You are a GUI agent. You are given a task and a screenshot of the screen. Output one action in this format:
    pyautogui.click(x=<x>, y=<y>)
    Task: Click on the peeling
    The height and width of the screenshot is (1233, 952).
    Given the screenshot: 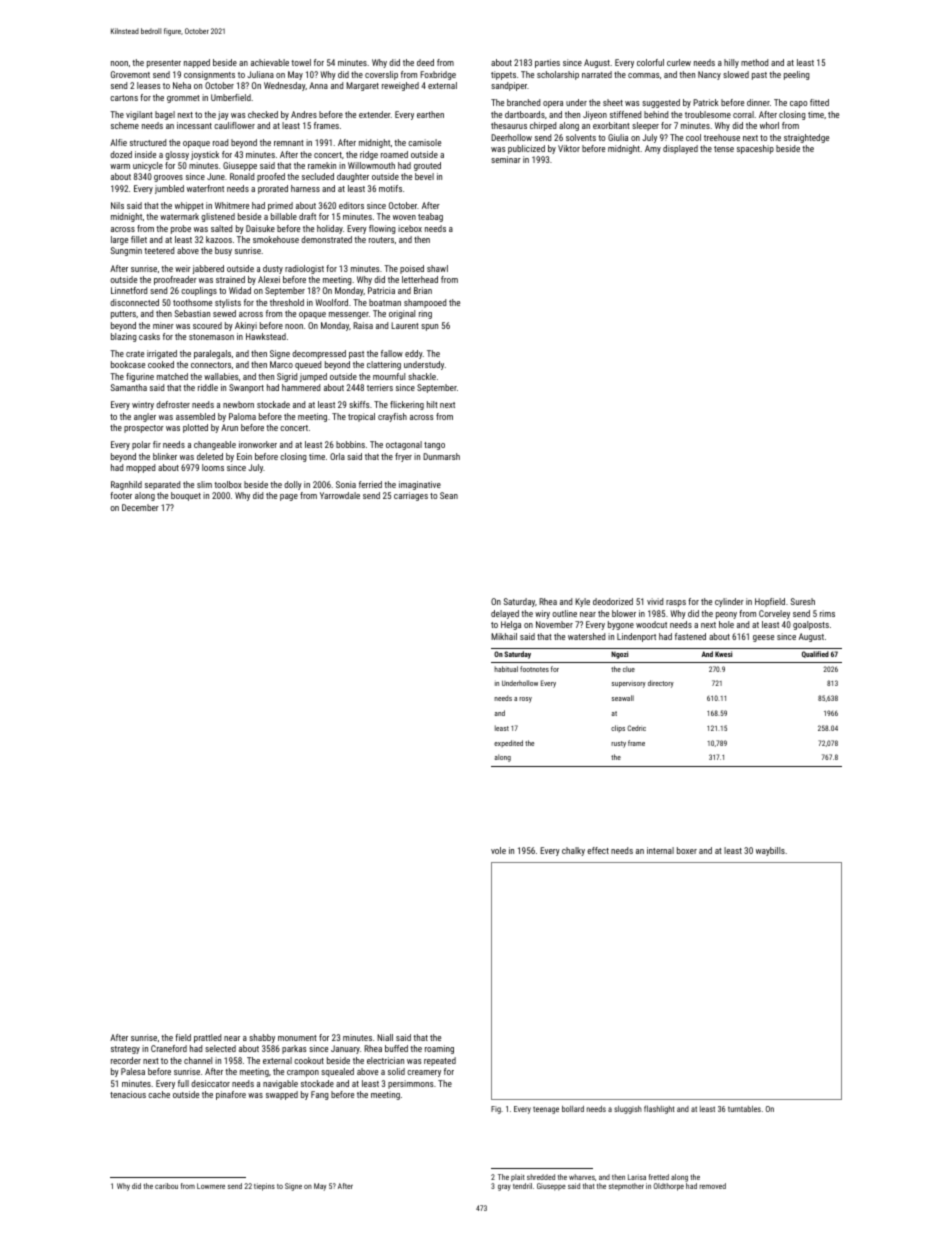 What is the action you would take?
    pyautogui.click(x=797, y=75)
